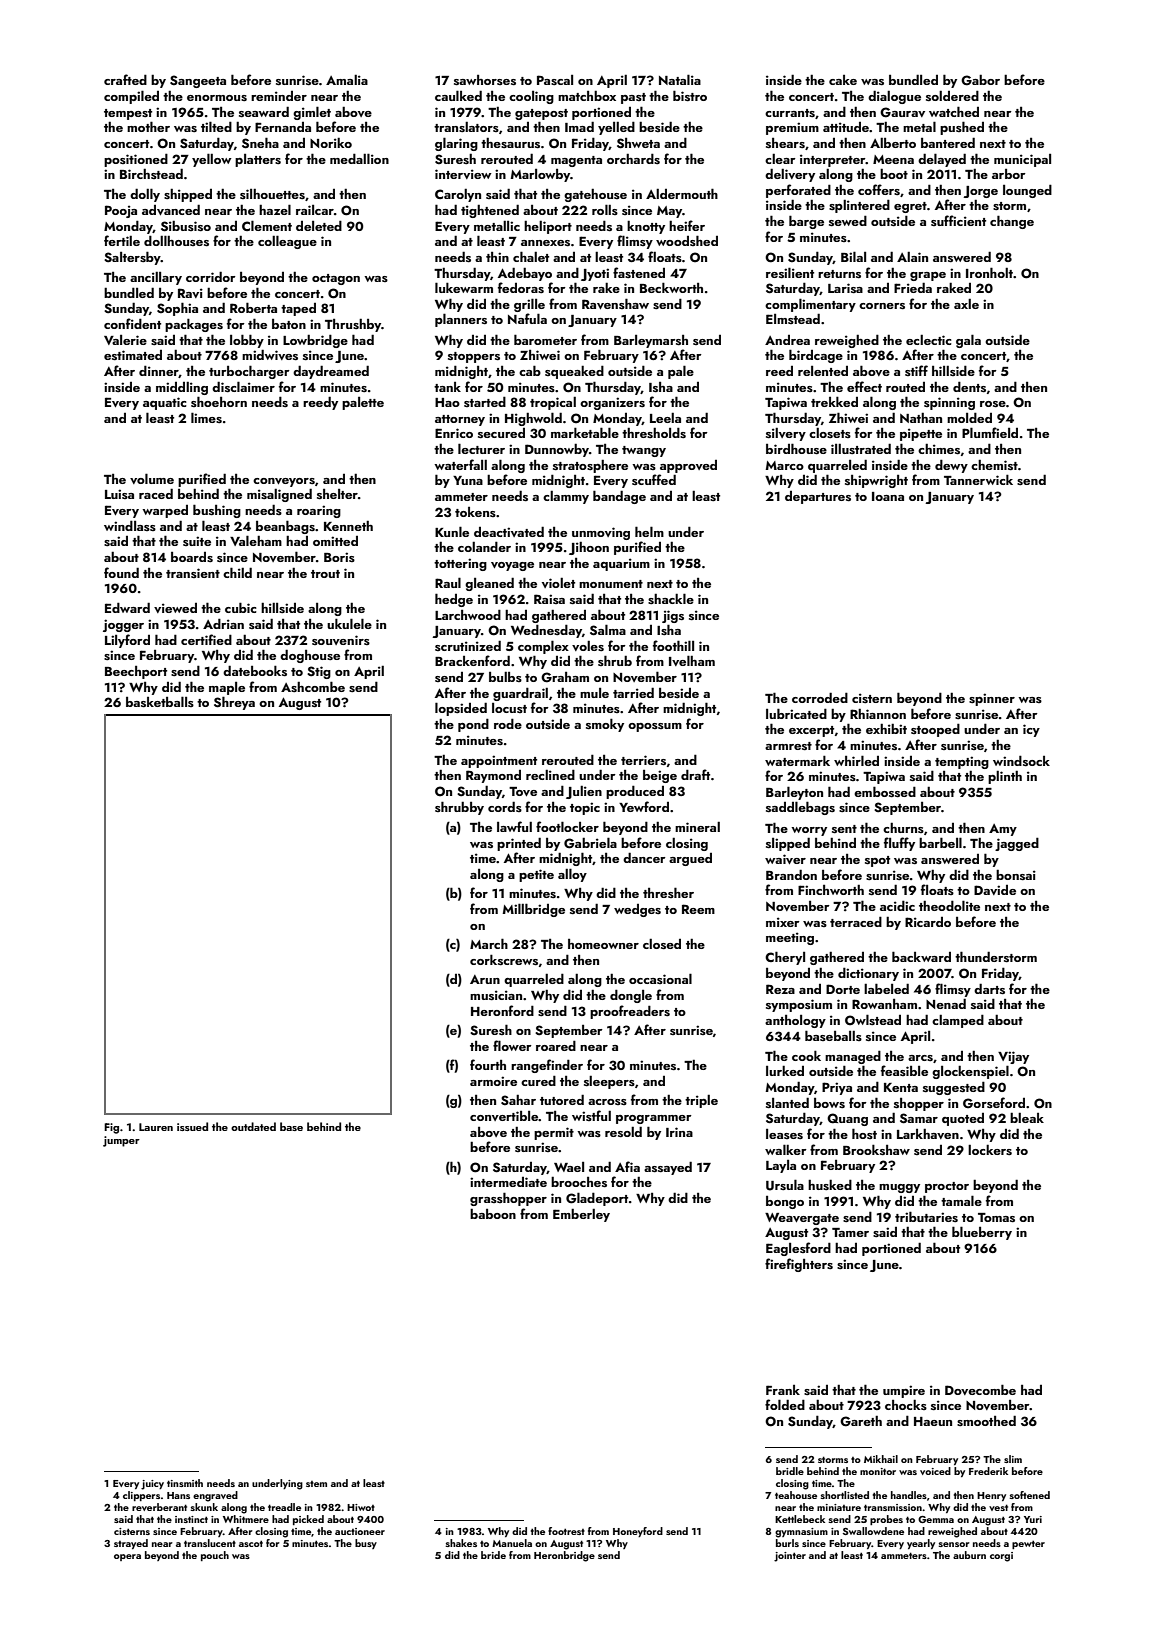 The height and width of the image is (1637, 1157). I want to click on Afia, so click(627, 1166).
